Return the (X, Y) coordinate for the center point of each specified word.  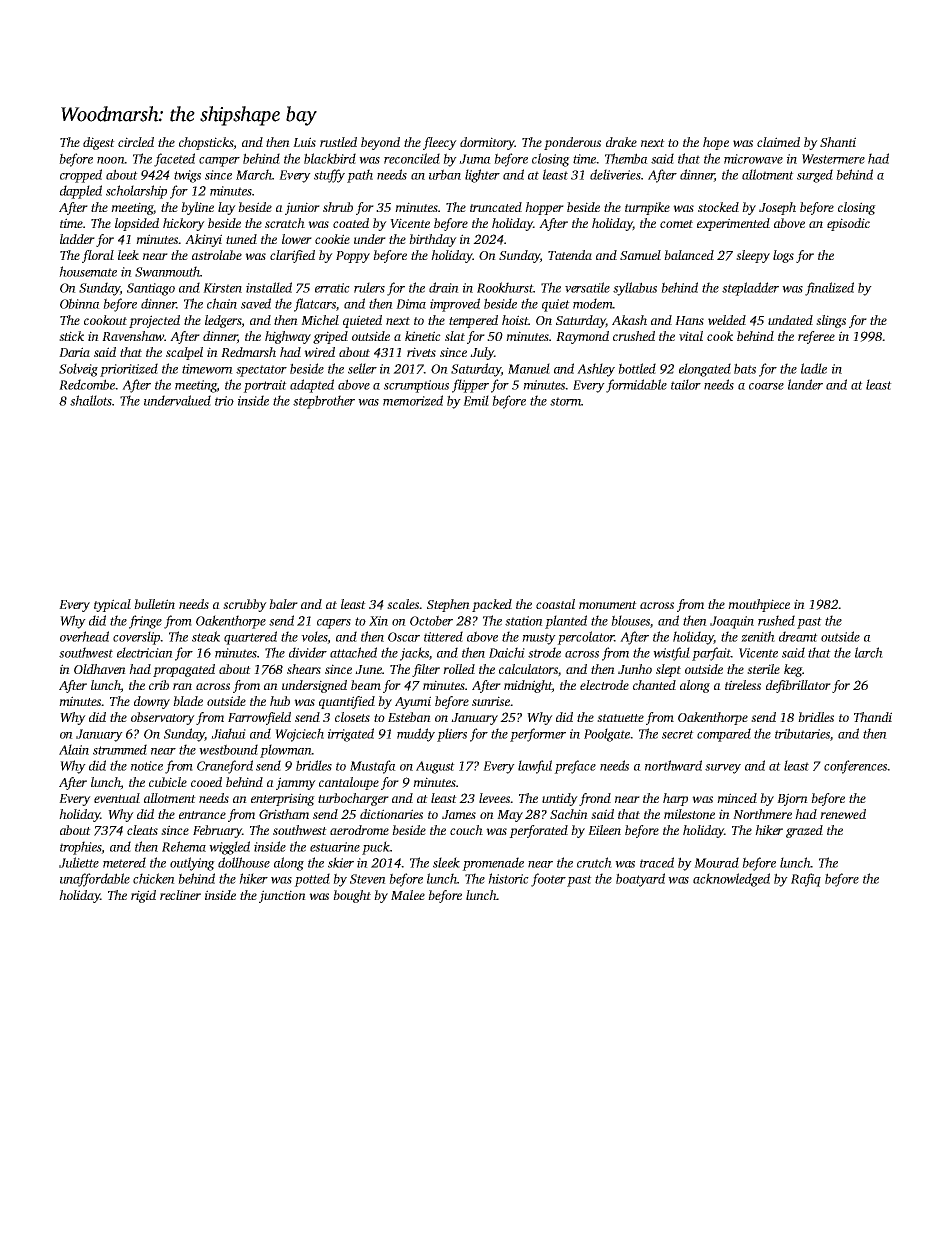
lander (805, 384)
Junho (635, 669)
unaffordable (95, 880)
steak (206, 636)
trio (224, 401)
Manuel (529, 368)
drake (621, 142)
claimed (778, 142)
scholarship (136, 192)
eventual (117, 798)
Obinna (80, 303)
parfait (711, 654)
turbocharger (353, 799)
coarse (766, 386)
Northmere (762, 814)
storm (565, 401)
